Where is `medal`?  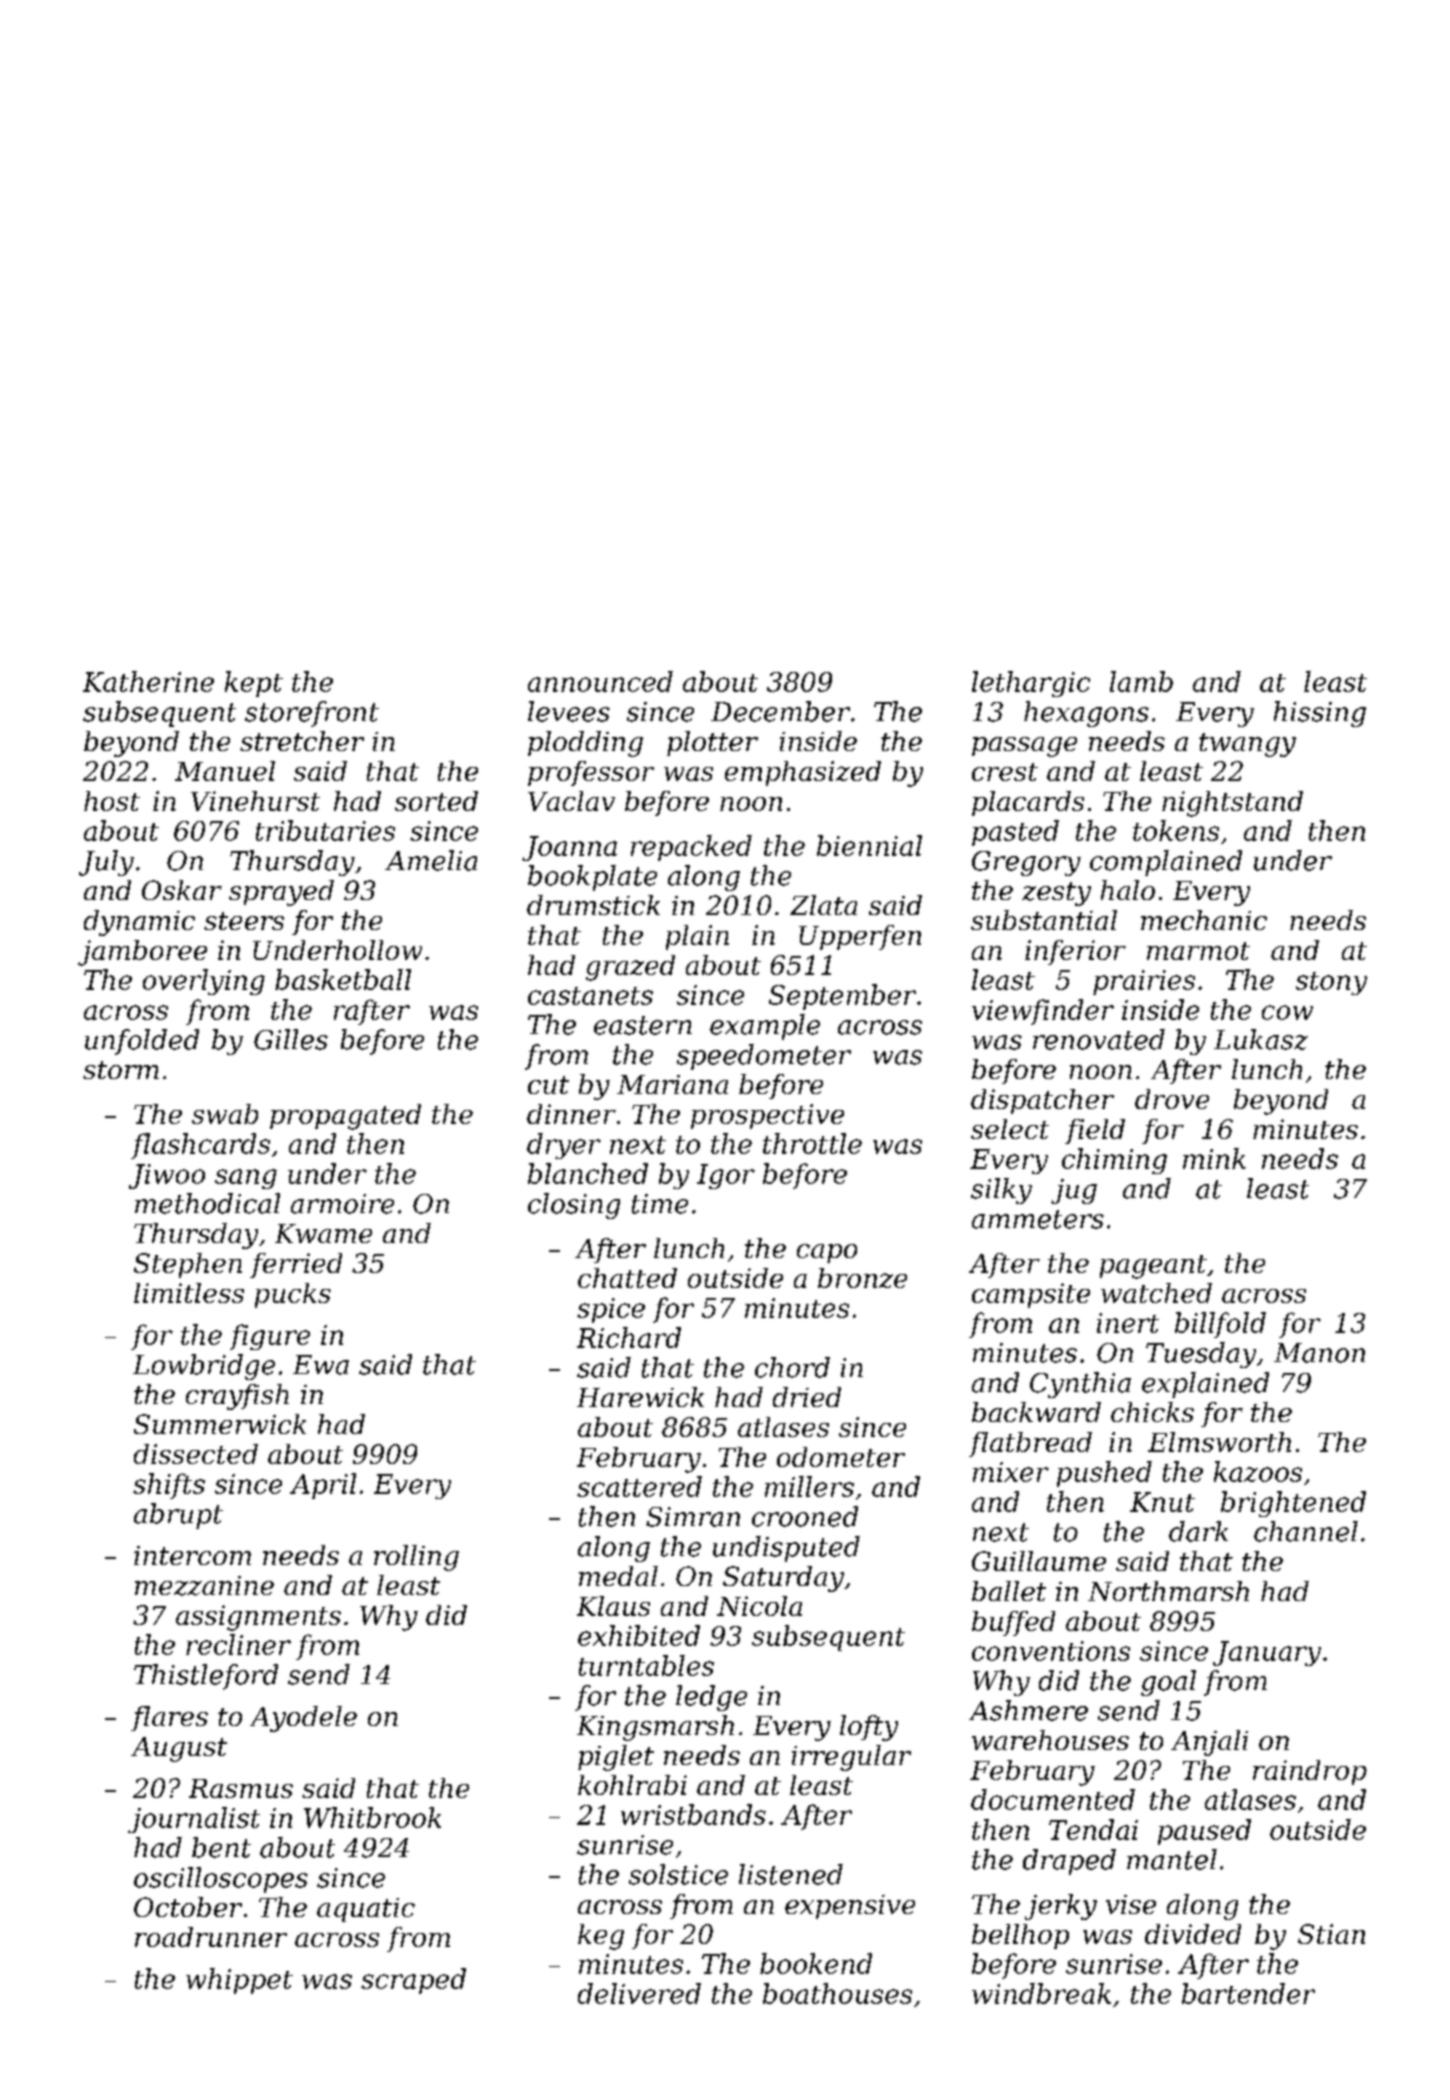
medal is located at coordinates (618, 1576).
